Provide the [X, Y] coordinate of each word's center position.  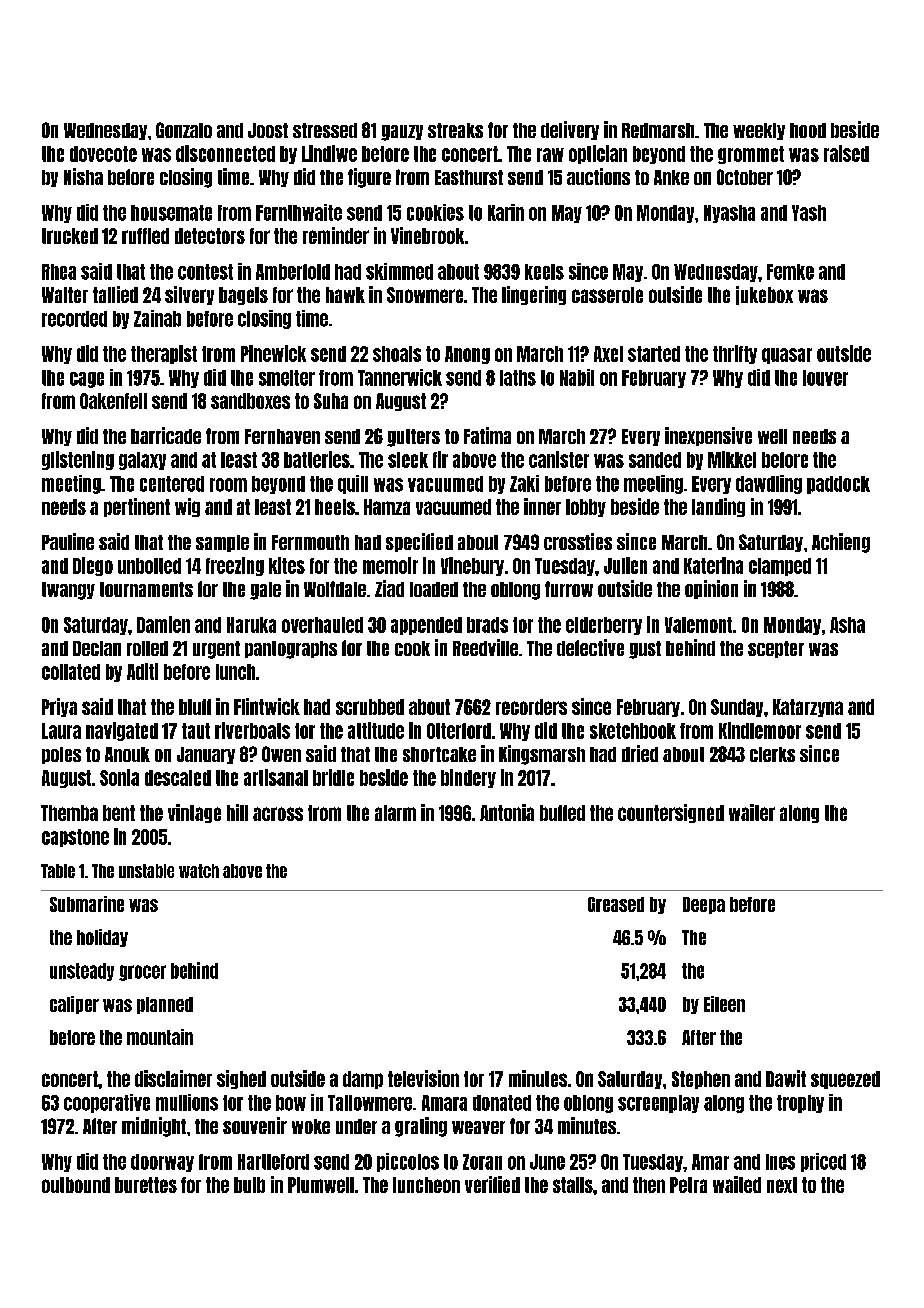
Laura [61, 731]
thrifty [735, 354]
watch [199, 871]
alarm [395, 813]
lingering [534, 295]
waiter [752, 812]
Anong [467, 355]
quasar [787, 356]
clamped [780, 567]
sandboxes [250, 401]
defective [590, 647]
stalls [573, 1185]
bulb [249, 1185]
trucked [70, 236]
